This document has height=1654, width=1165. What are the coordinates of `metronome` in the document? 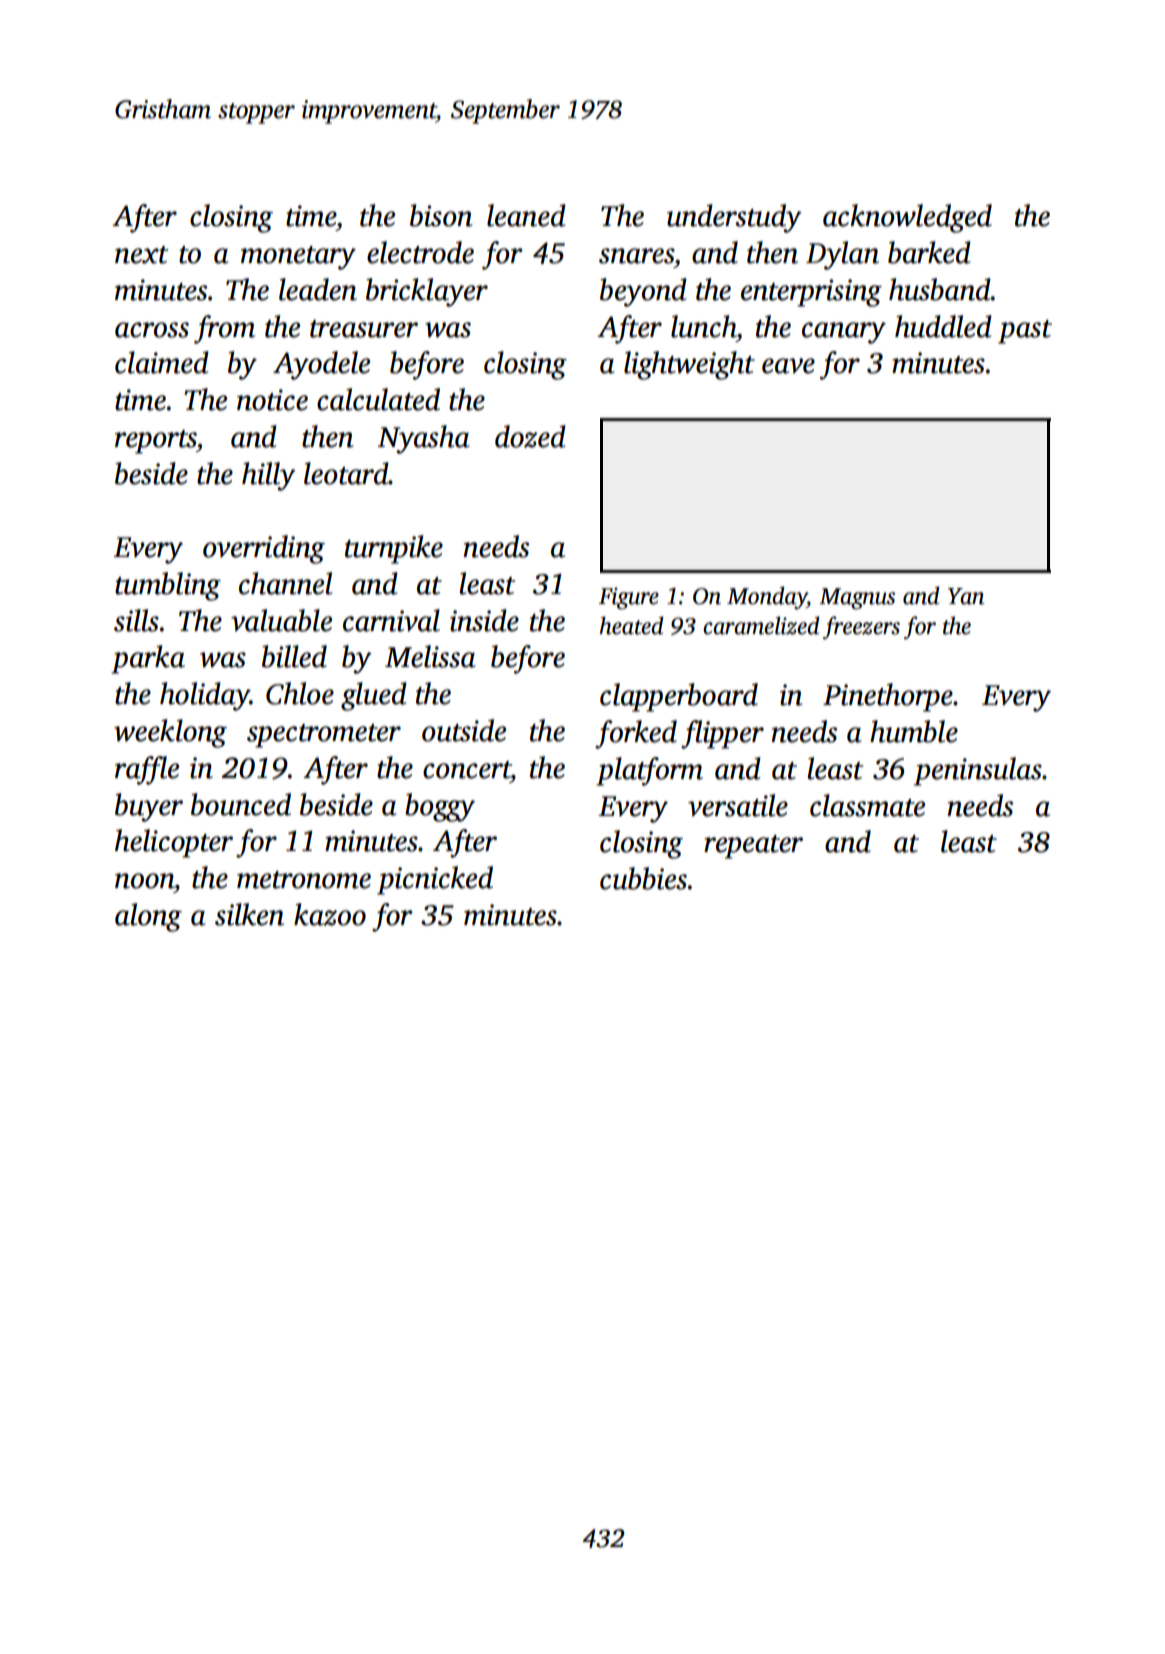 It's located at (304, 880).
